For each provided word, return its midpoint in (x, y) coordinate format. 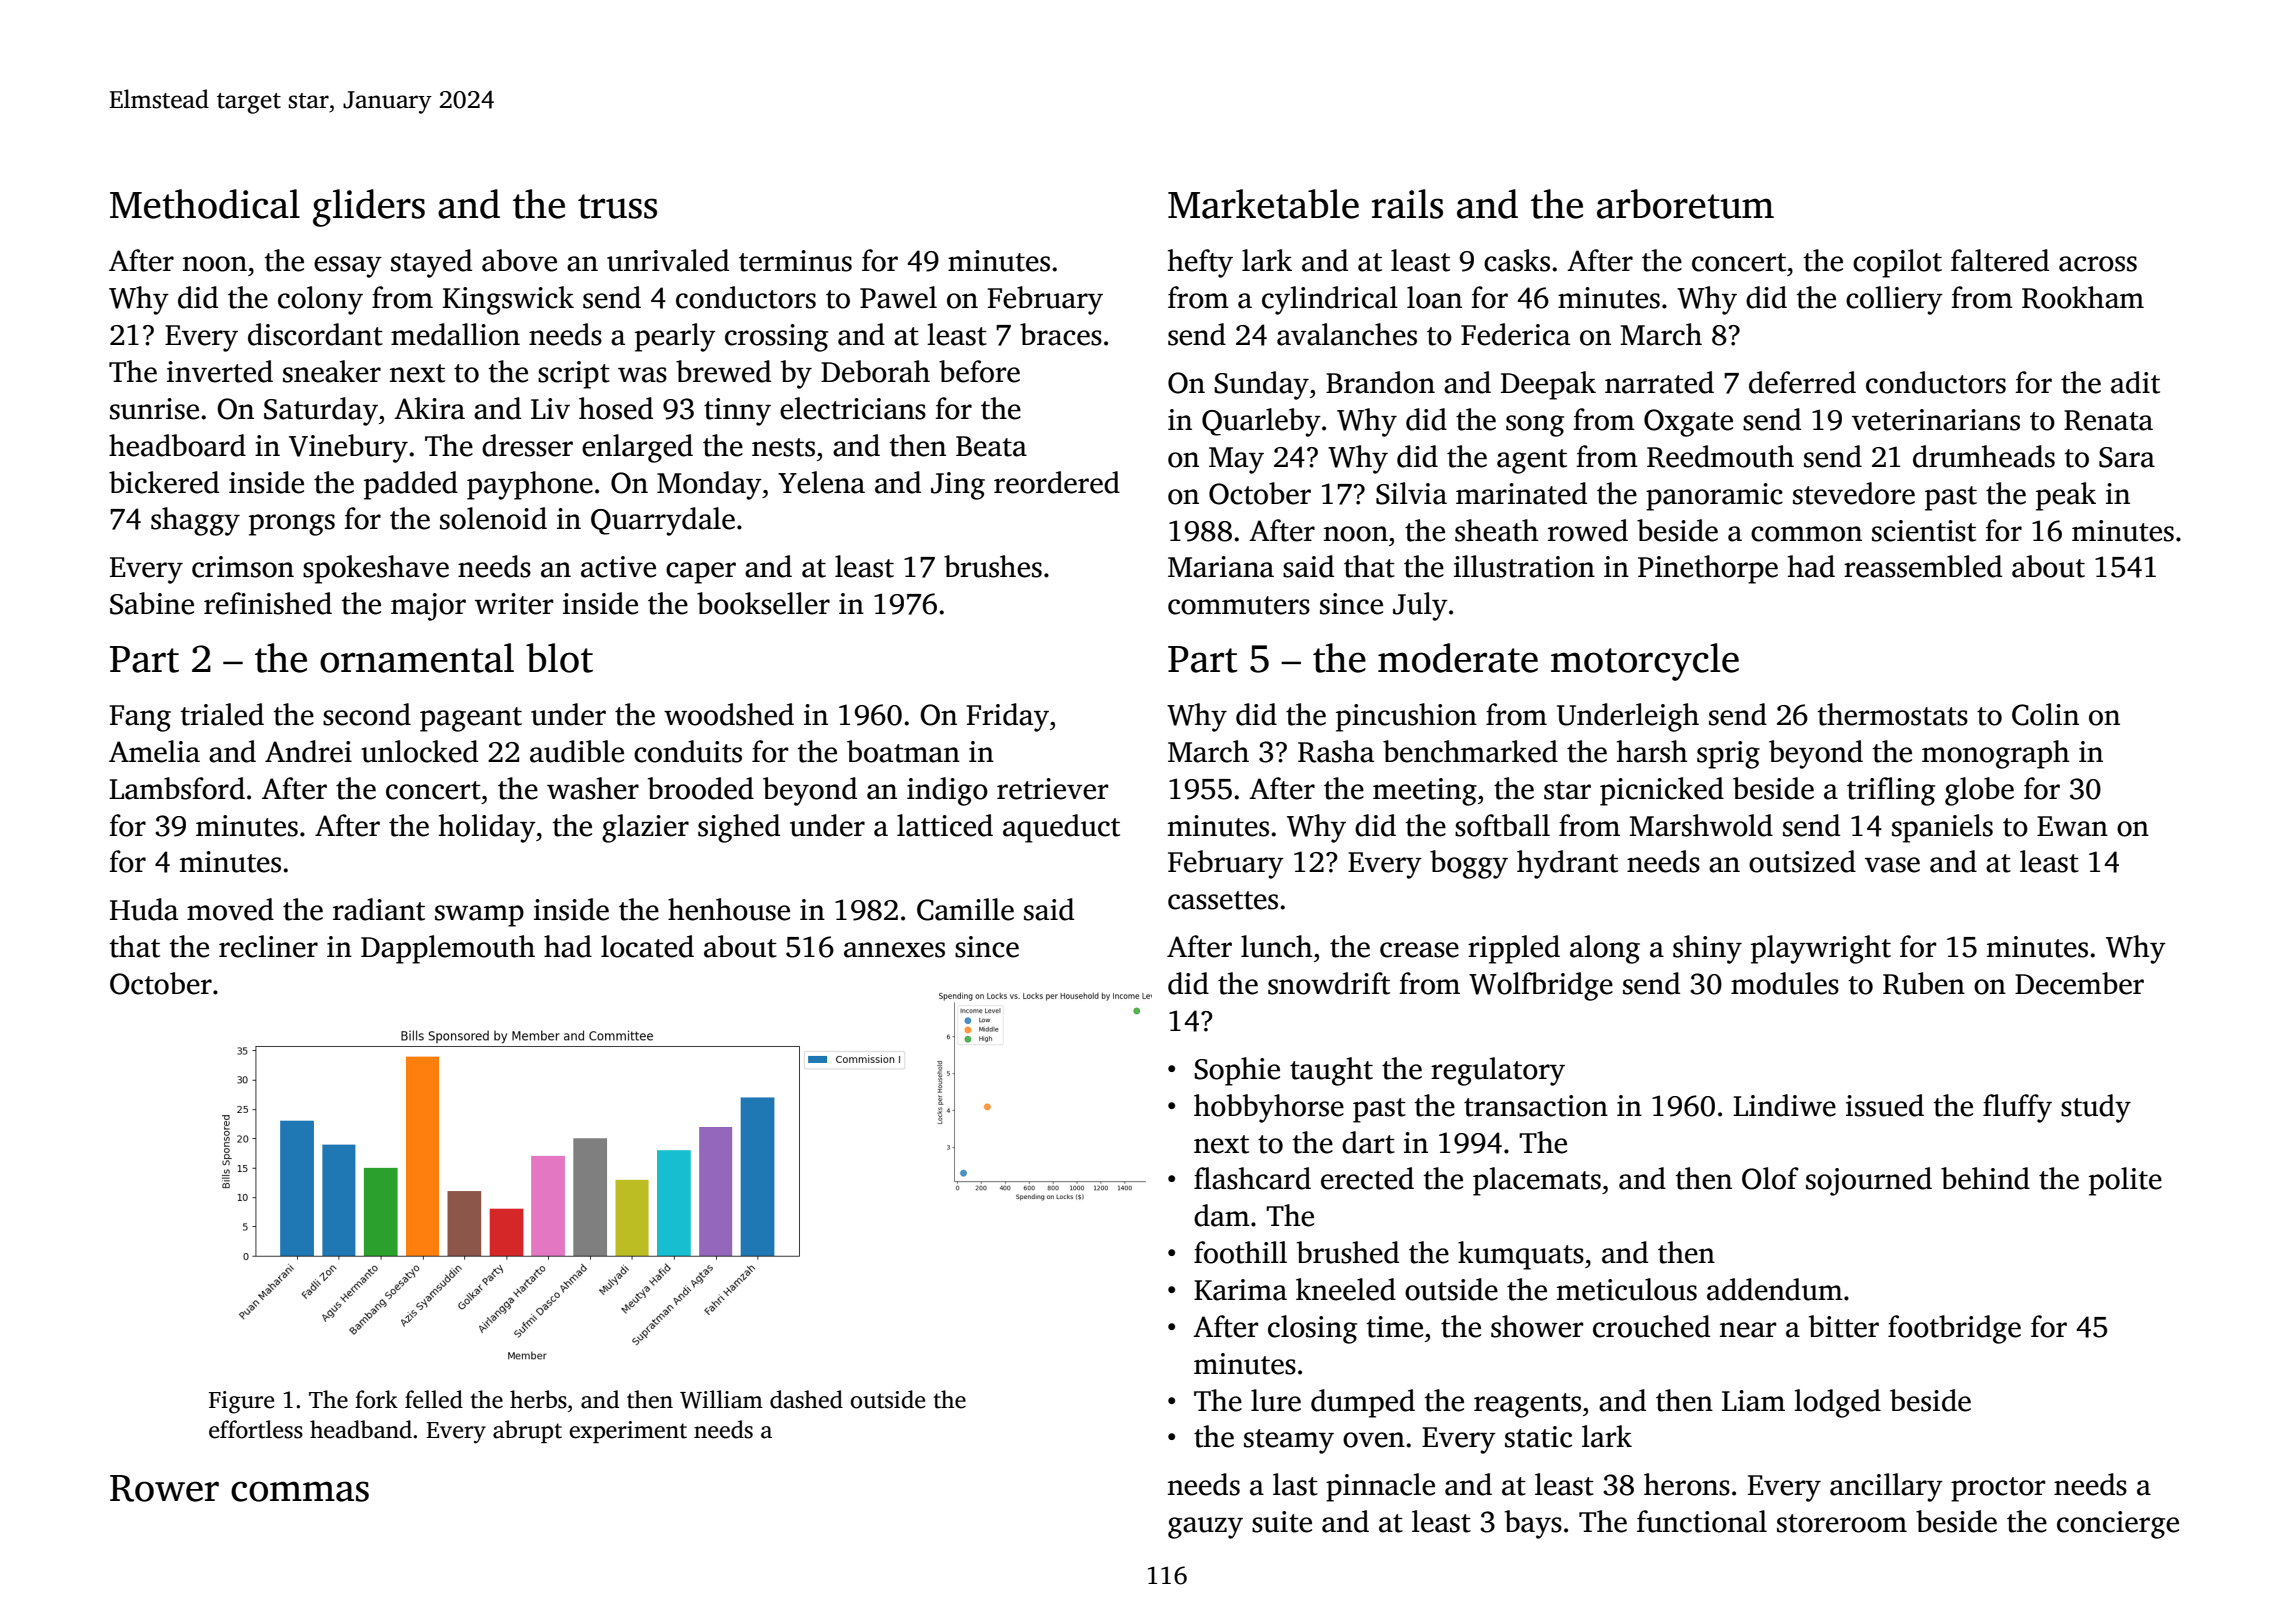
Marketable (1263, 204)
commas (300, 1491)
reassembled (1923, 566)
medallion (455, 334)
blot (559, 658)
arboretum (1685, 204)
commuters (1239, 605)
